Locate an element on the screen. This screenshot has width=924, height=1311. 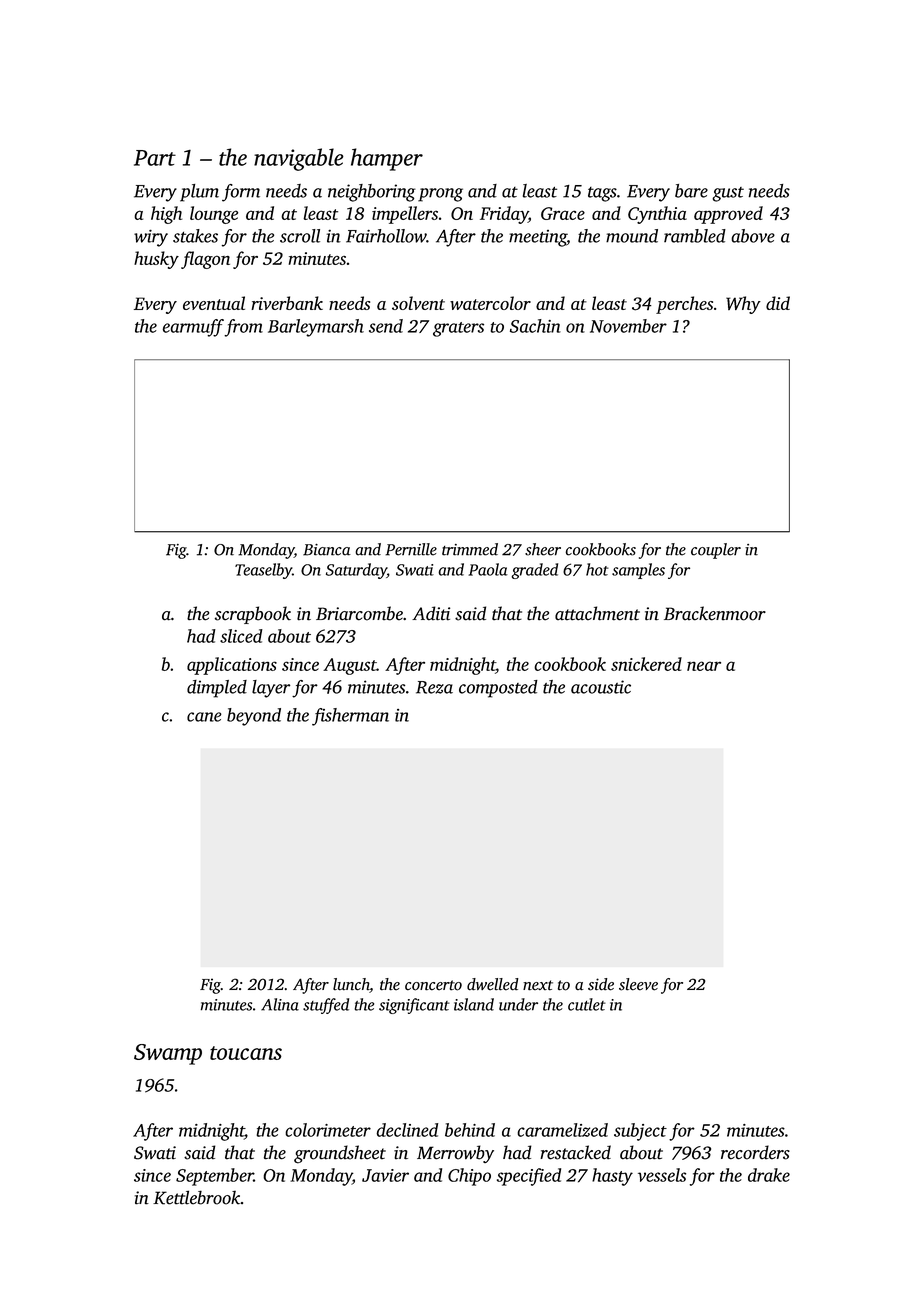
did is located at coordinates (778, 303).
